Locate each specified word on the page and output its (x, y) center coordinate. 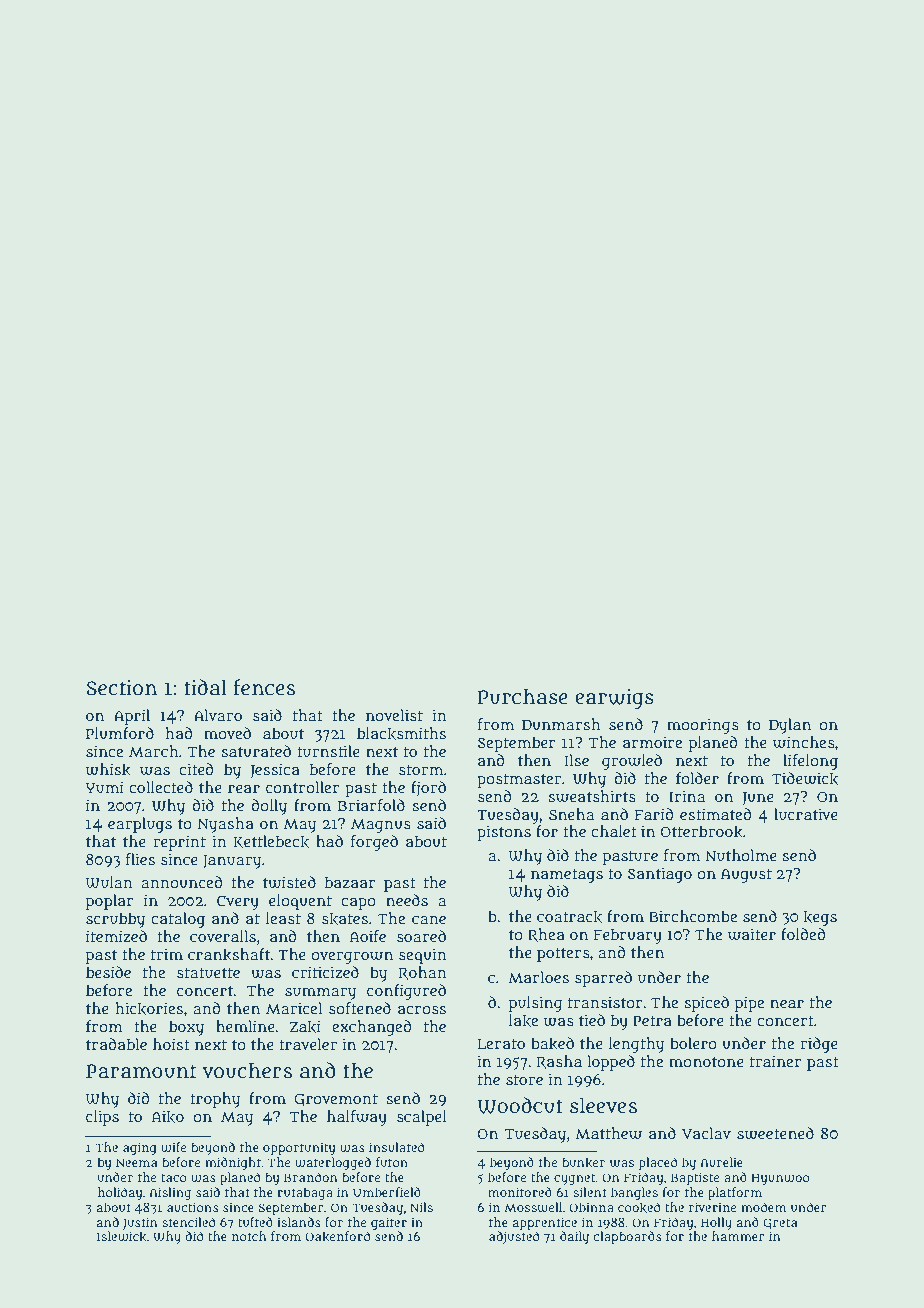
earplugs (140, 825)
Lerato (501, 1044)
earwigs (614, 699)
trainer (776, 1061)
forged (374, 843)
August (746, 876)
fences (264, 687)
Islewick (122, 1236)
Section (121, 688)
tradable (116, 1044)
